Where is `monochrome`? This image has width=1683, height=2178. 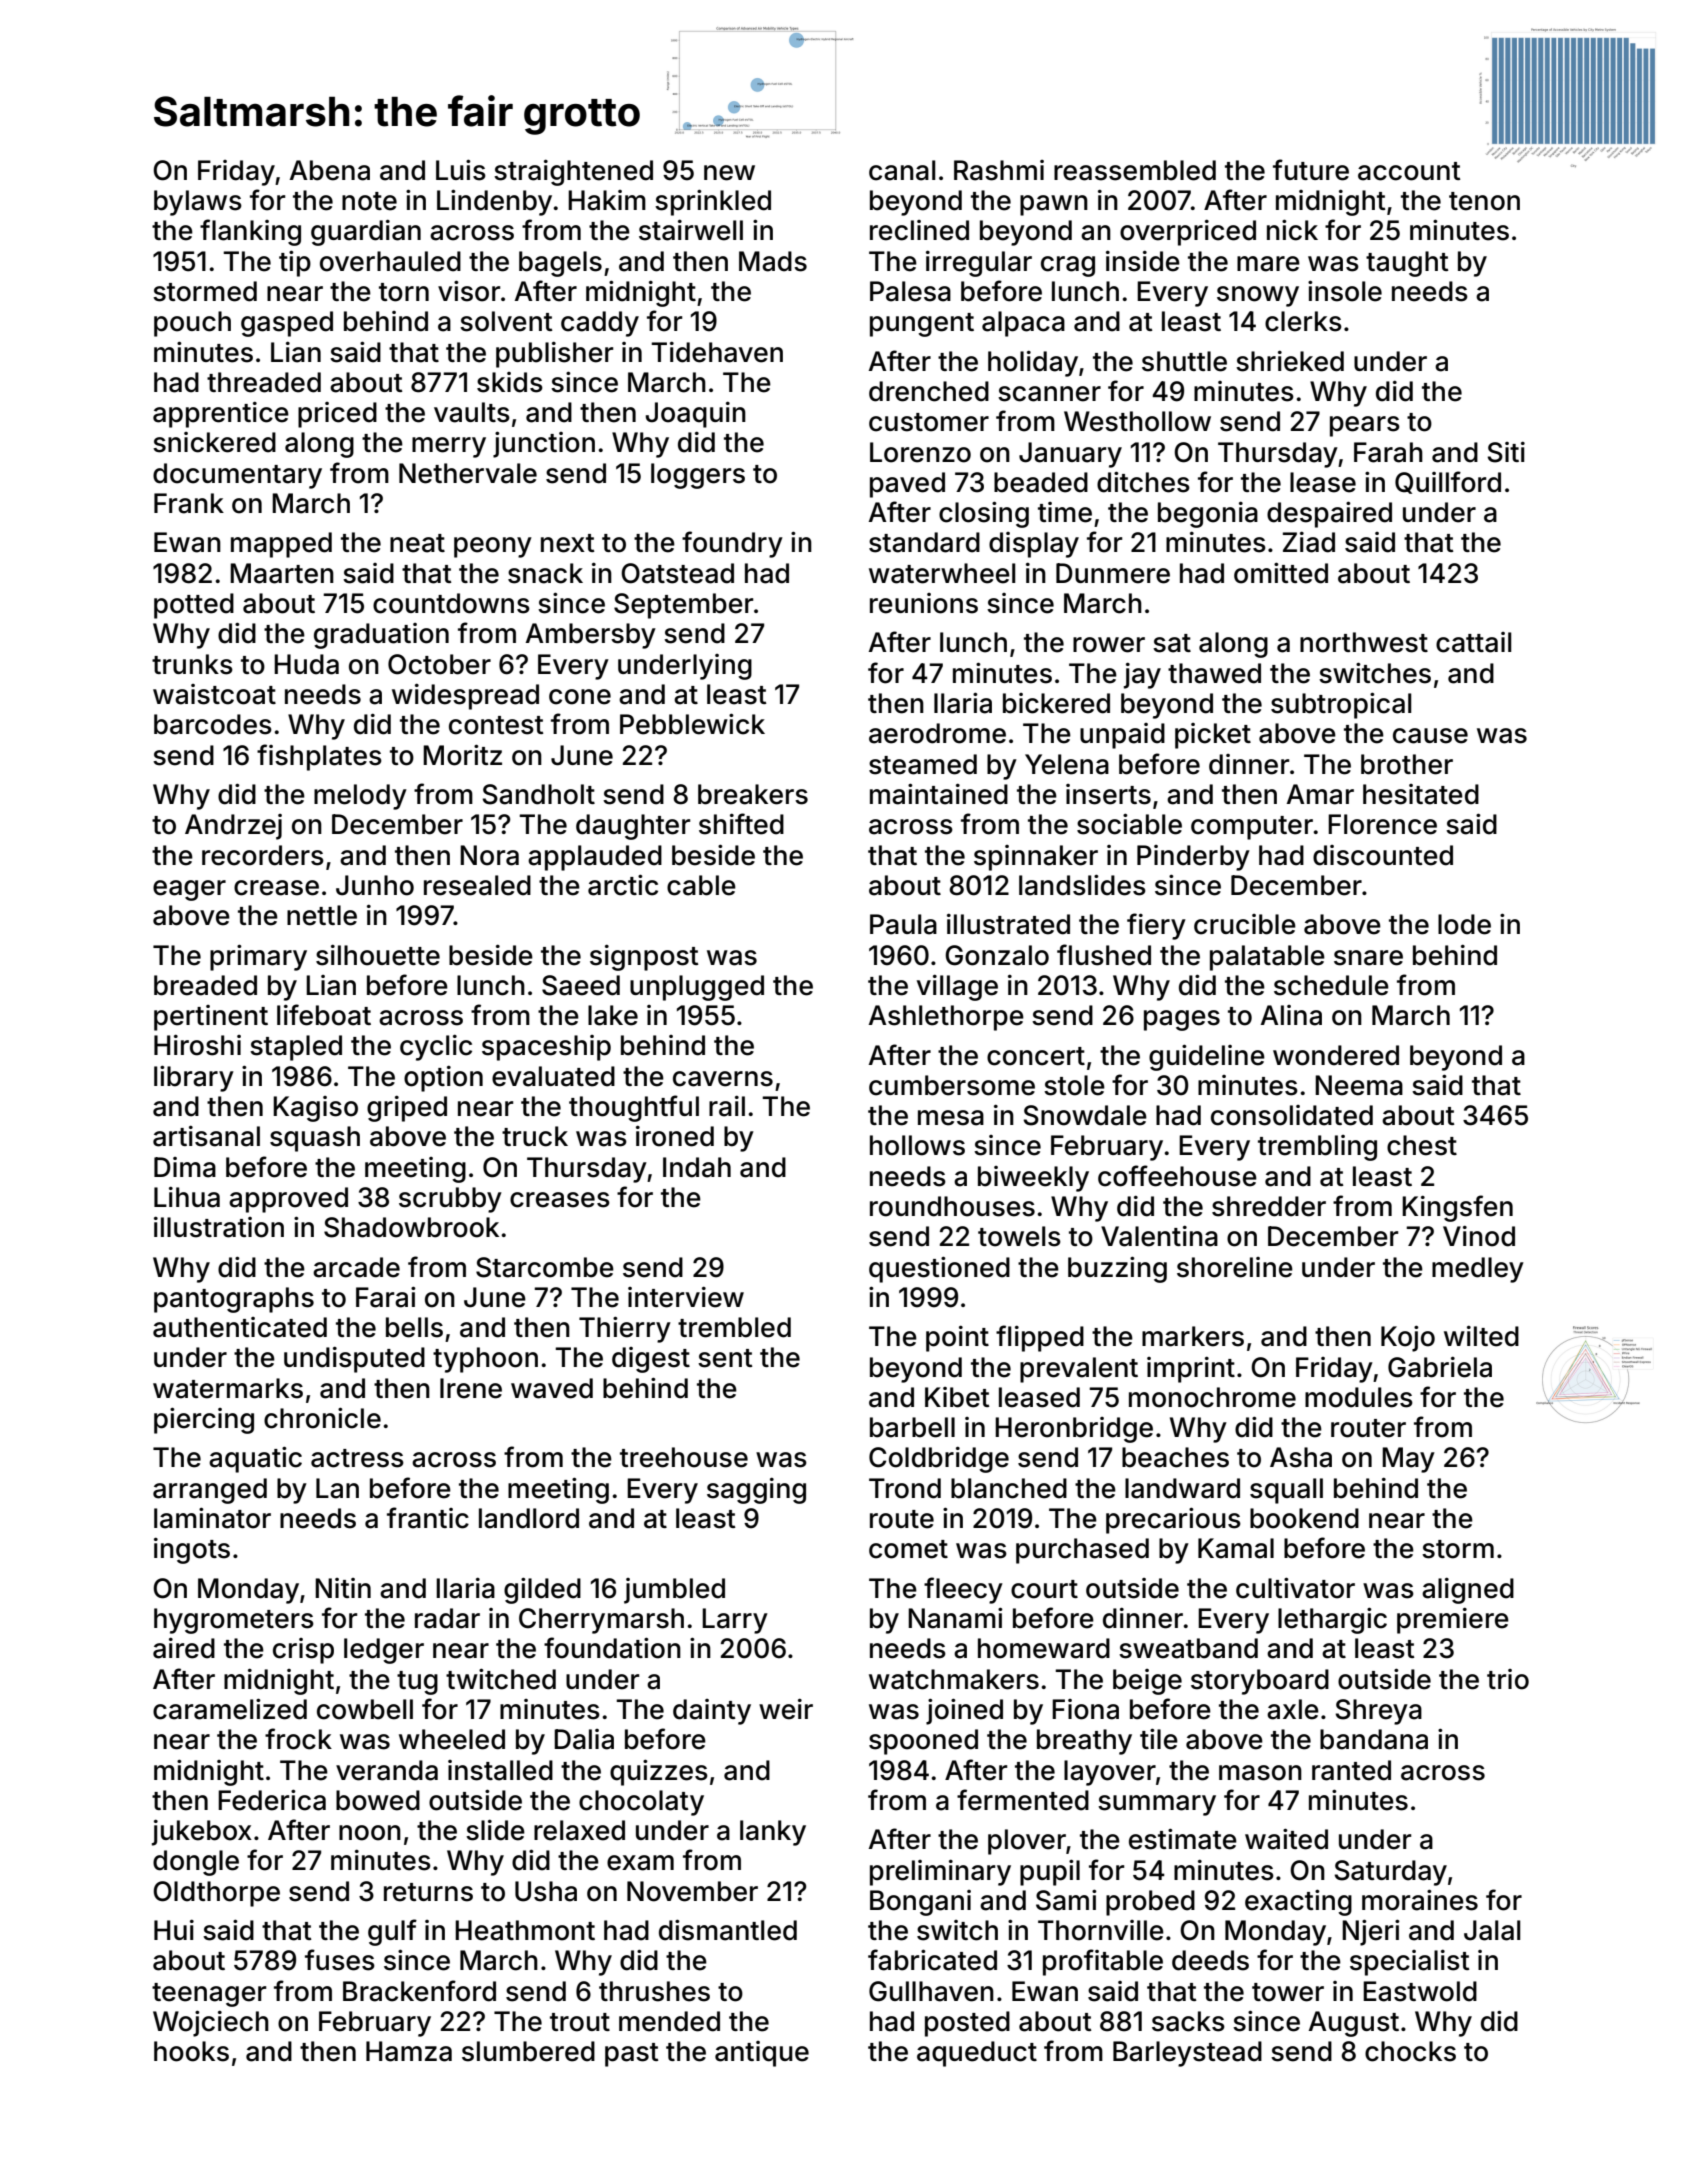 monochrome is located at coordinates (1212, 1397).
